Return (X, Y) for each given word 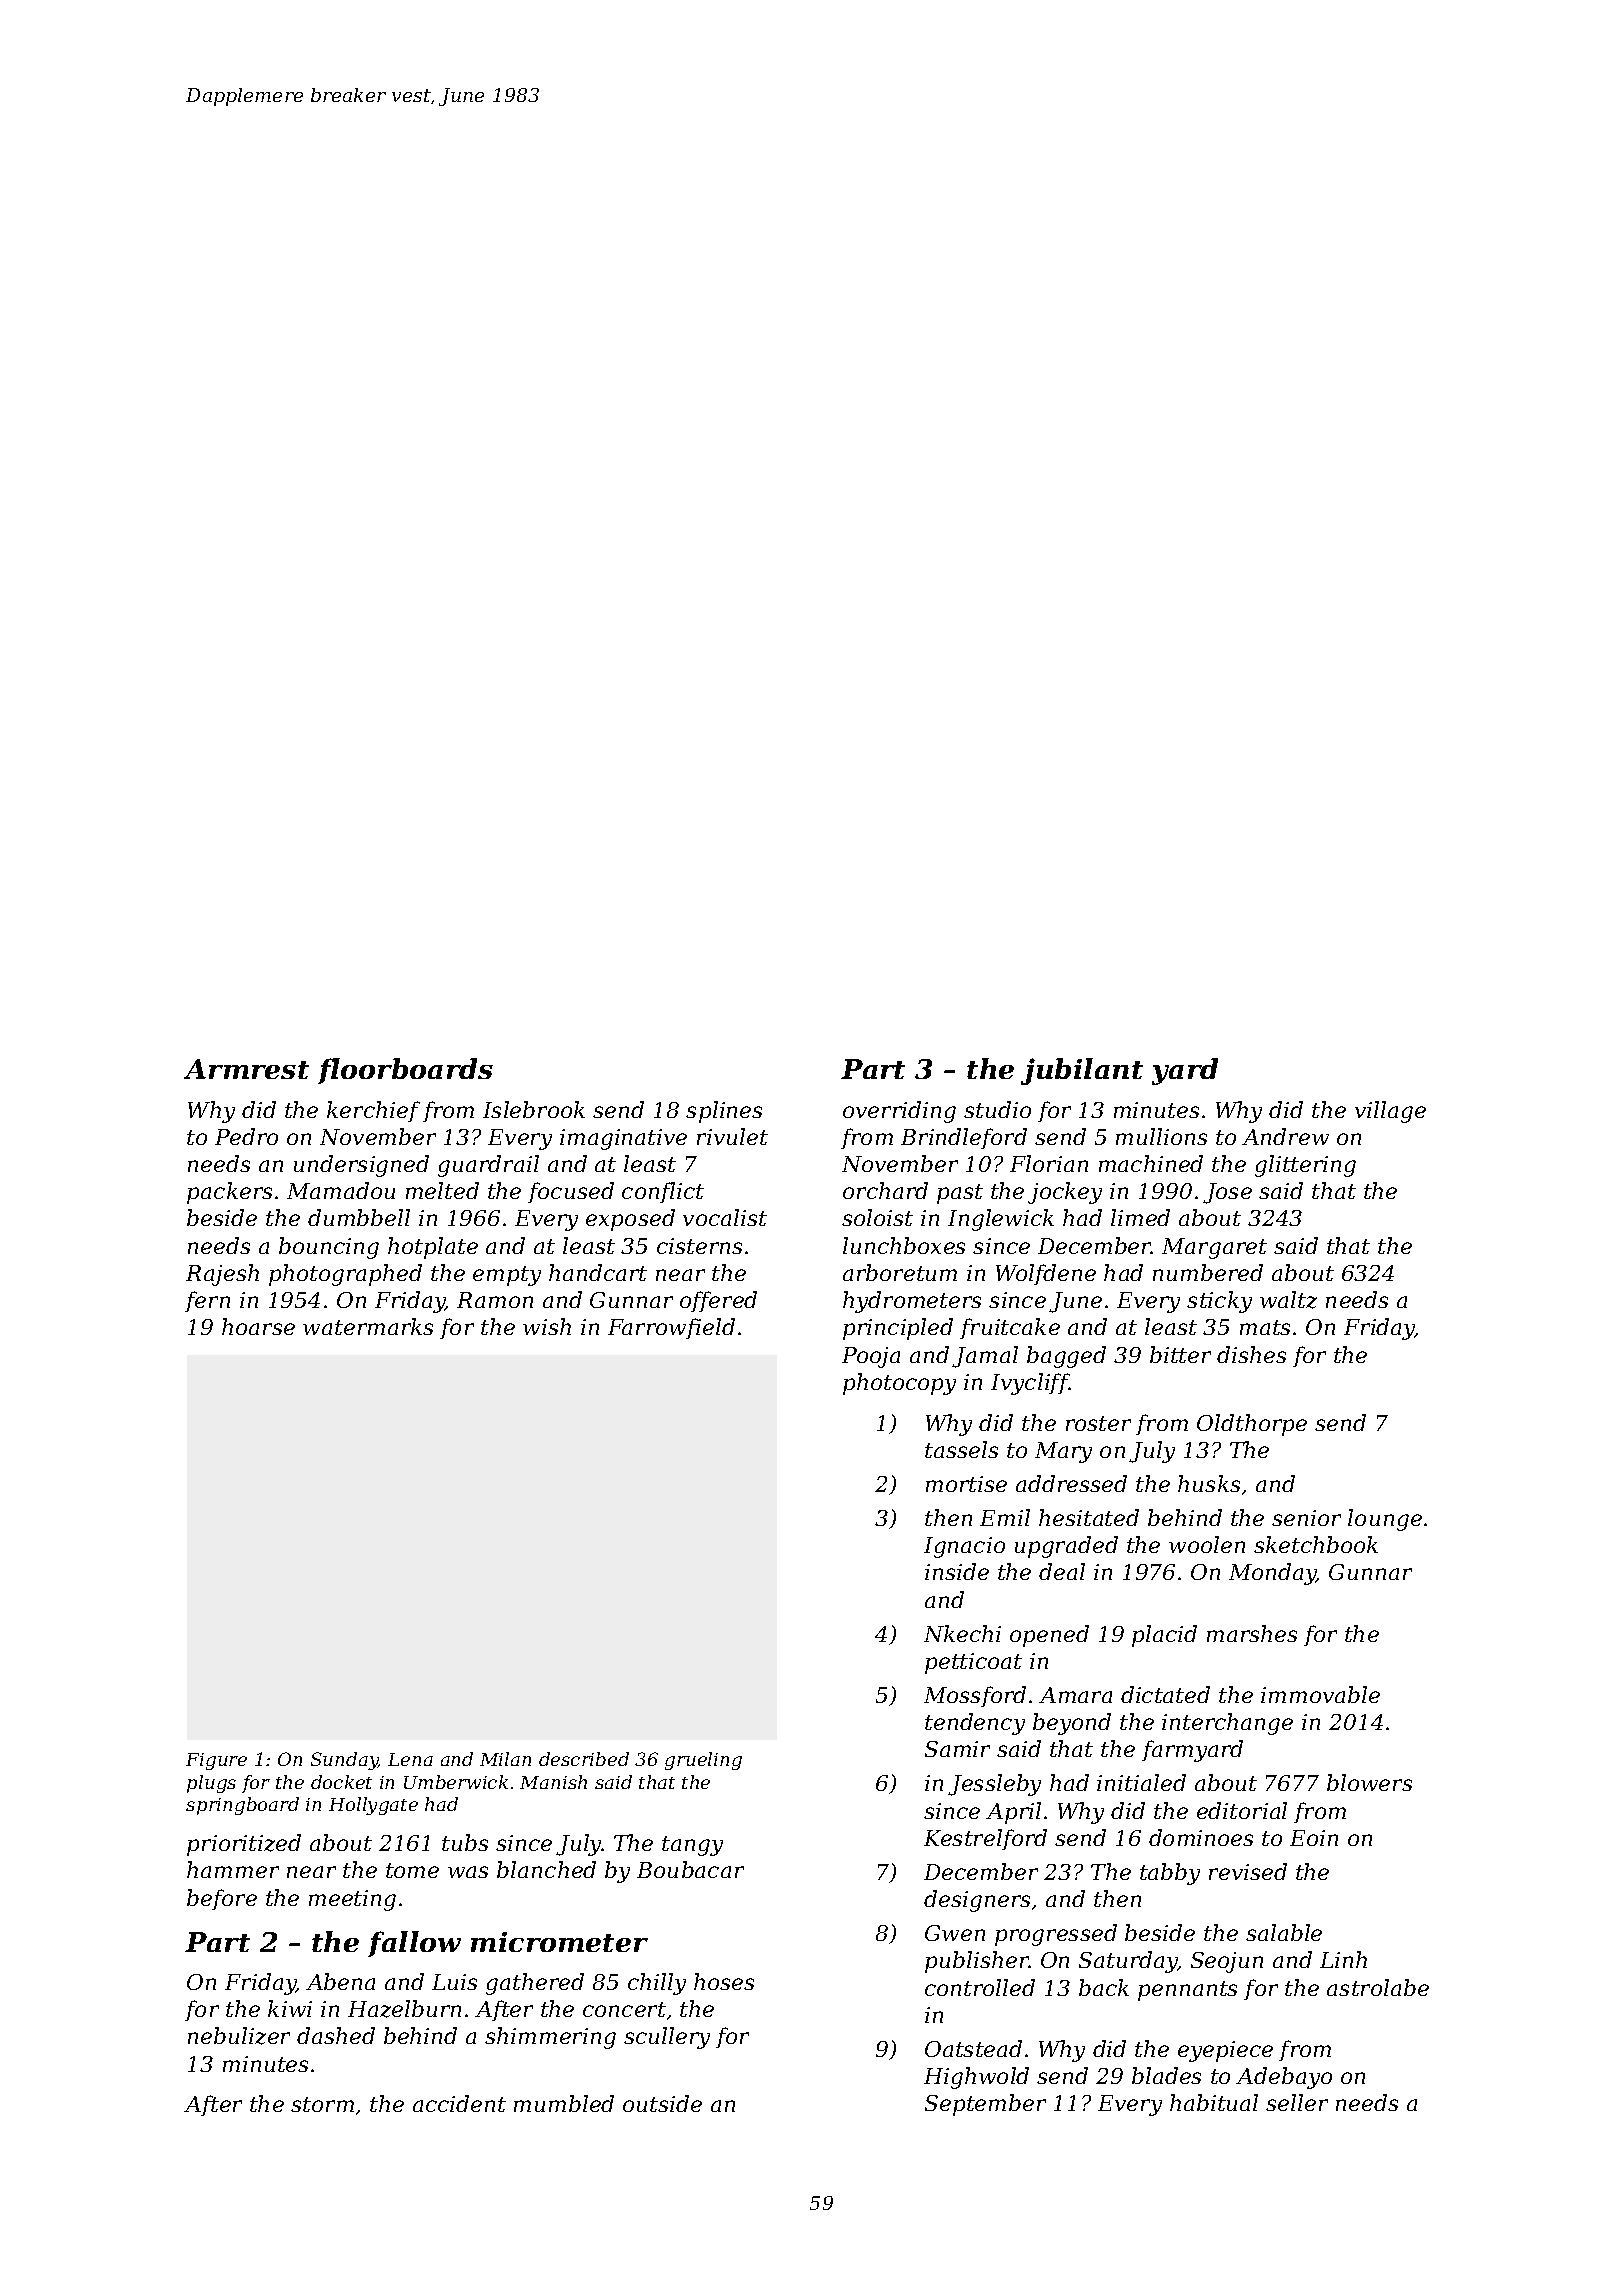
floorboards (405, 1071)
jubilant (1082, 1071)
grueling (703, 1761)
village (1390, 1112)
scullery (667, 2038)
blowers (1369, 1782)
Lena (410, 1759)
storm (322, 2104)
